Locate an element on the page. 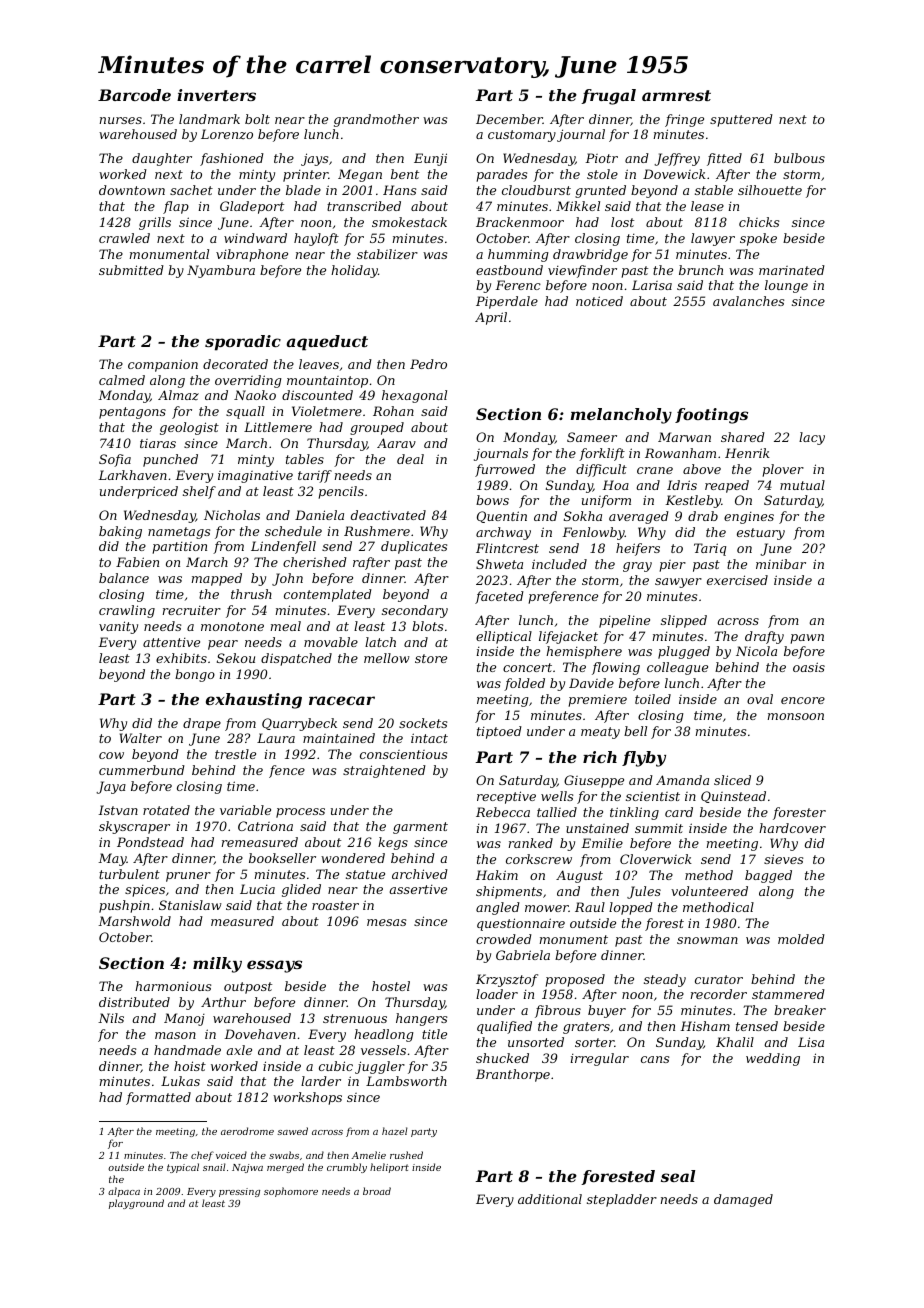 This document has width=924, height=1308. shipments is located at coordinates (509, 892).
